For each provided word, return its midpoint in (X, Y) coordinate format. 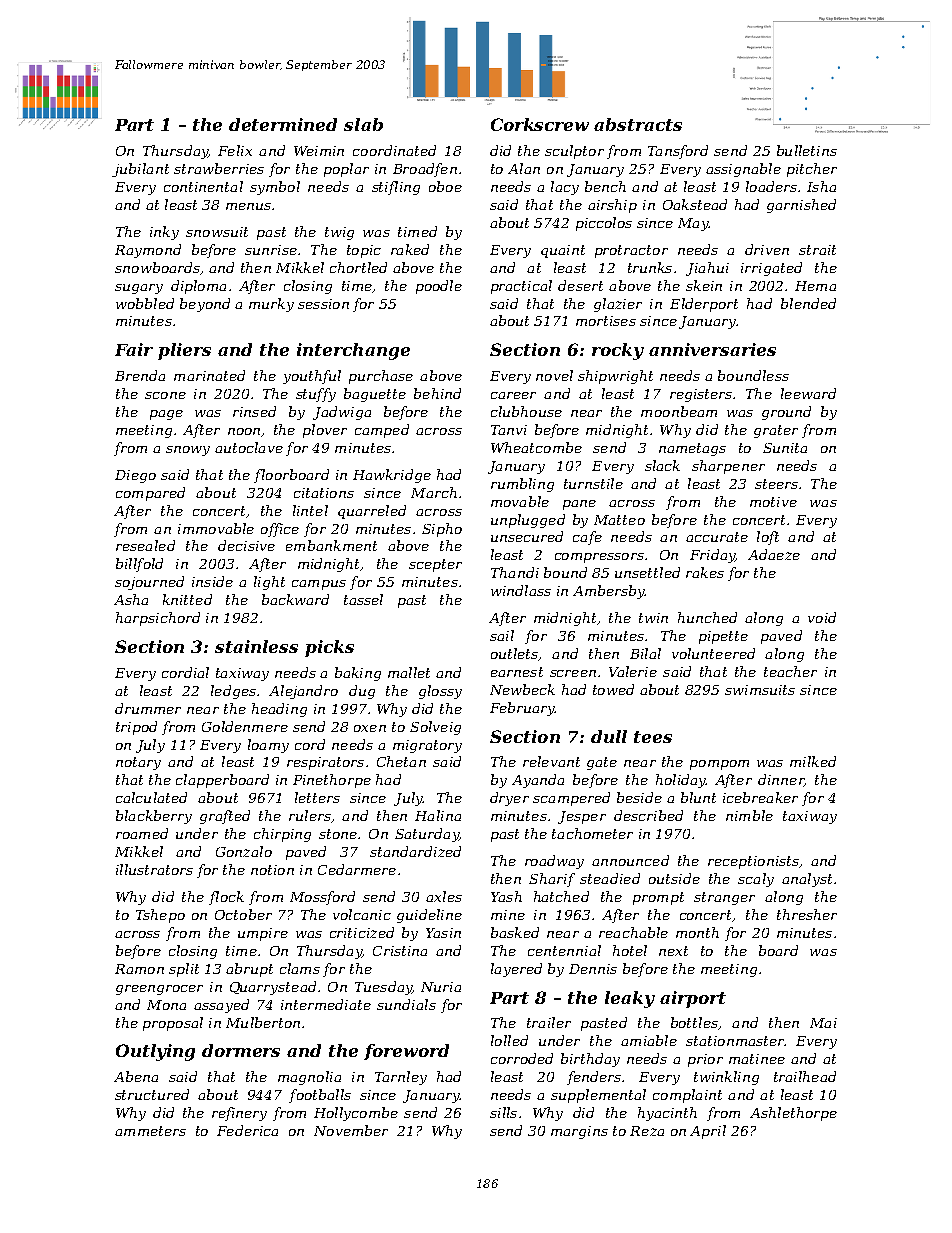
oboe (445, 186)
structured (152, 1094)
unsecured (527, 536)
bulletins (807, 150)
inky (164, 233)
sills (503, 1112)
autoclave (249, 447)
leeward (808, 393)
